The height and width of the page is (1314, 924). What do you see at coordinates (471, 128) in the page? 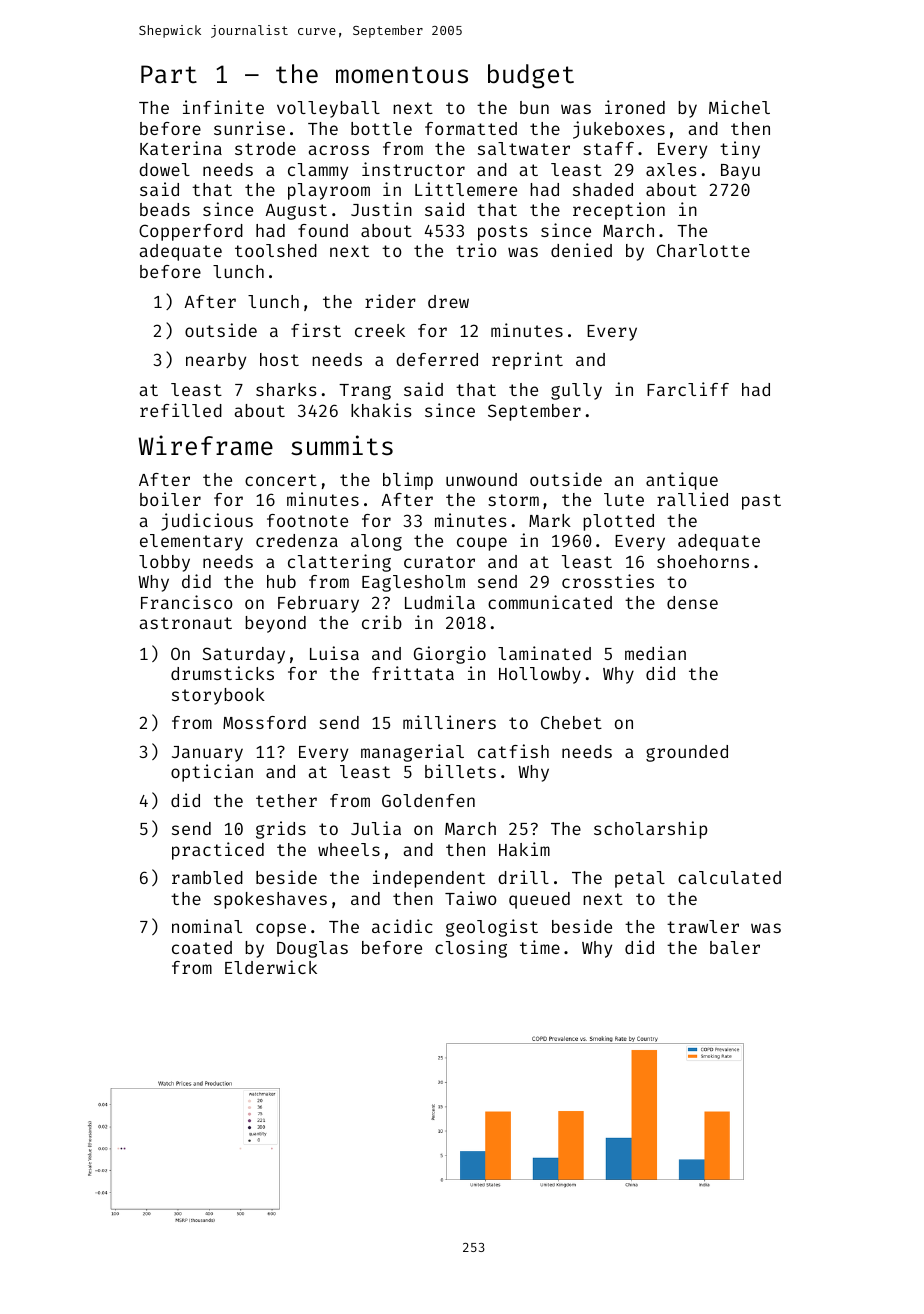
I see `formatted` at bounding box center [471, 128].
